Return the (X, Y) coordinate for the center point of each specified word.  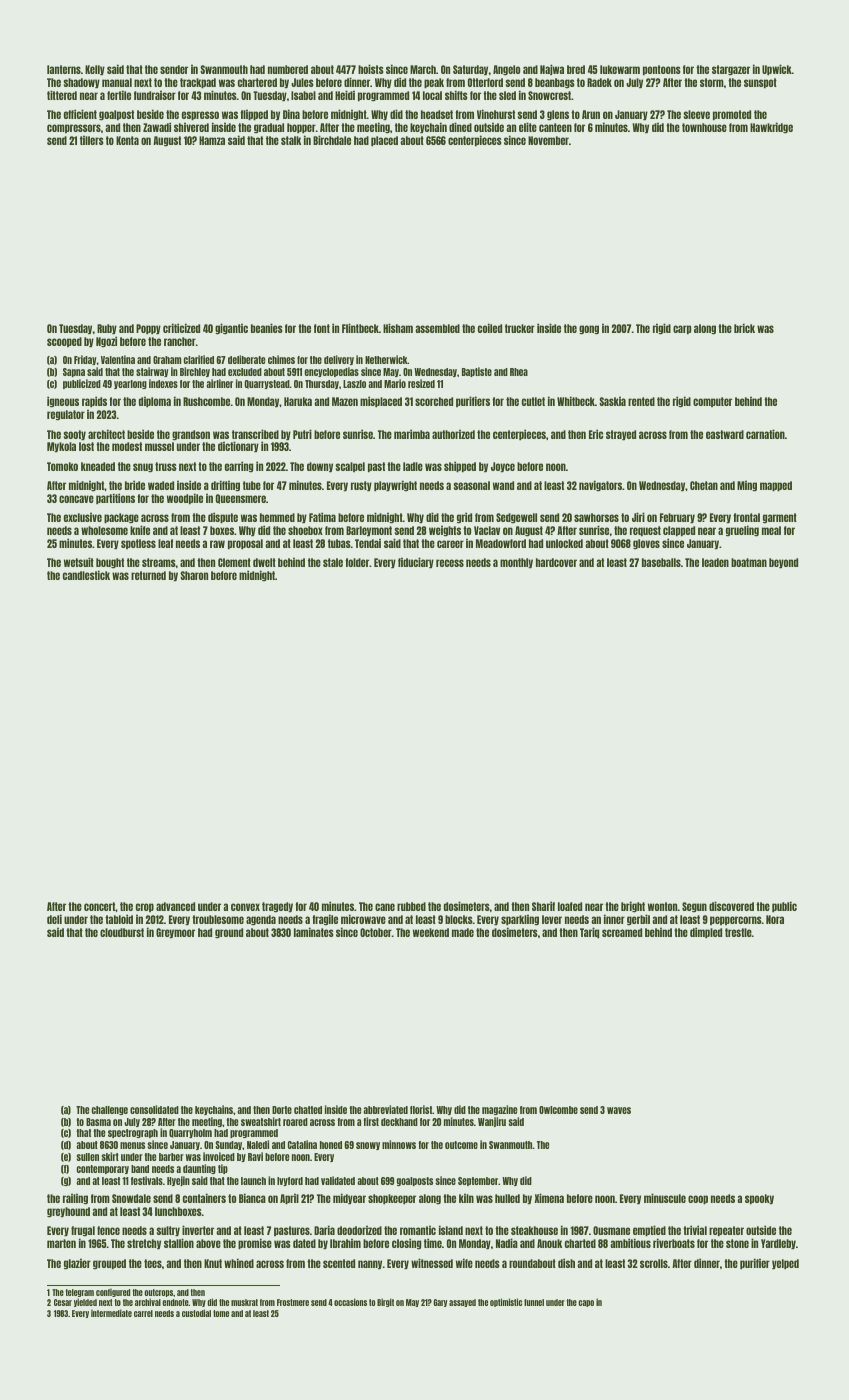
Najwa (552, 69)
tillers (92, 140)
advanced (175, 906)
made (463, 932)
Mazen (345, 401)
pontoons (662, 70)
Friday (85, 360)
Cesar (63, 1302)
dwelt (264, 562)
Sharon (194, 575)
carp (682, 329)
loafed (570, 906)
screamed (622, 932)
